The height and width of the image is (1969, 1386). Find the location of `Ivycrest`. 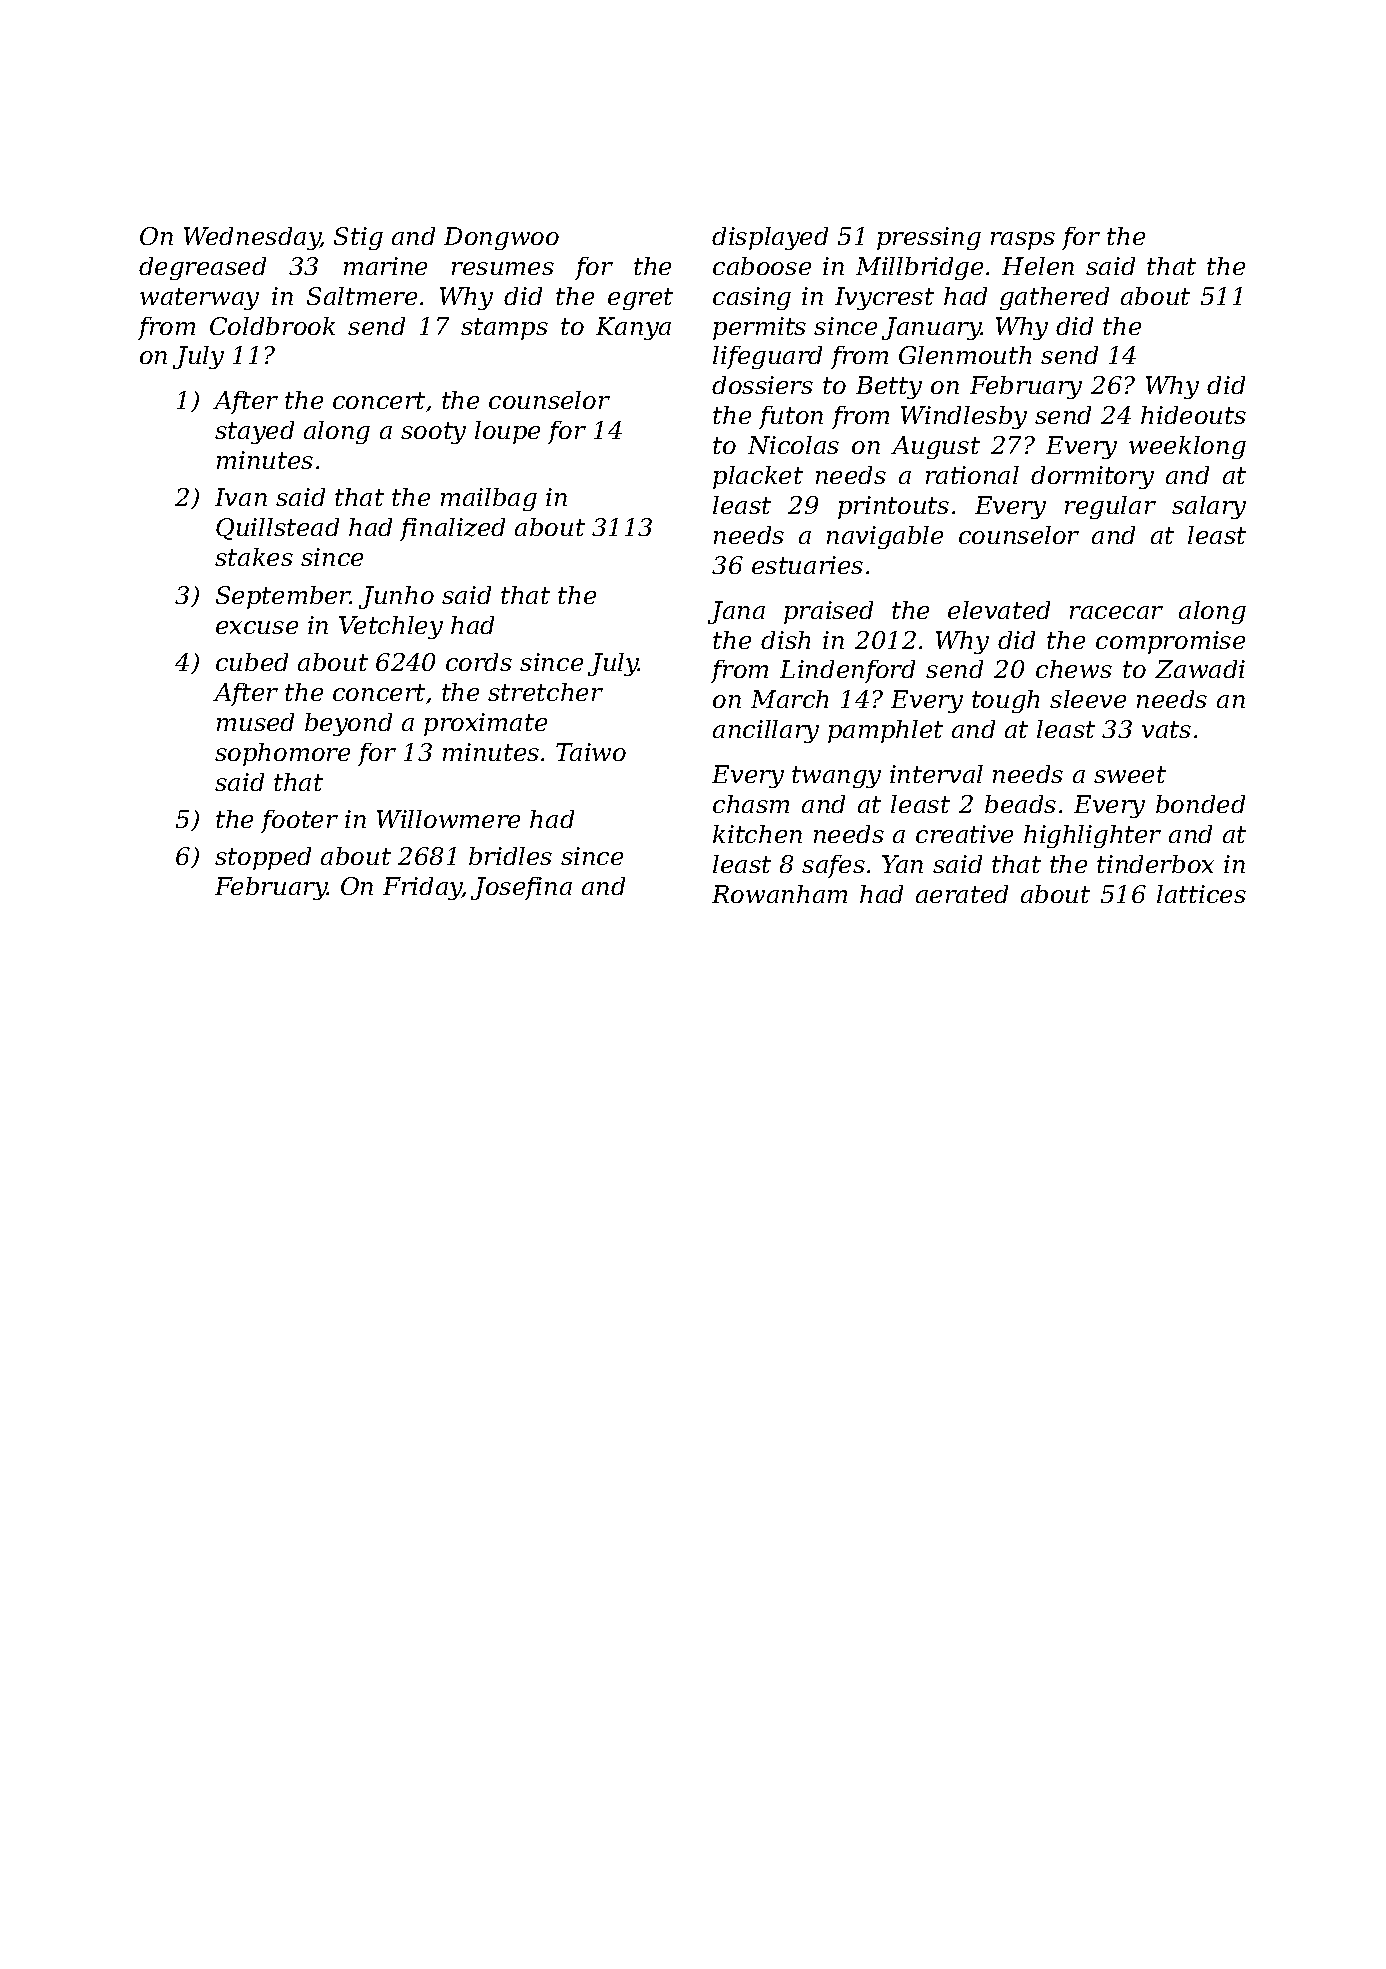

Ivycrest is located at coordinates (884, 298).
